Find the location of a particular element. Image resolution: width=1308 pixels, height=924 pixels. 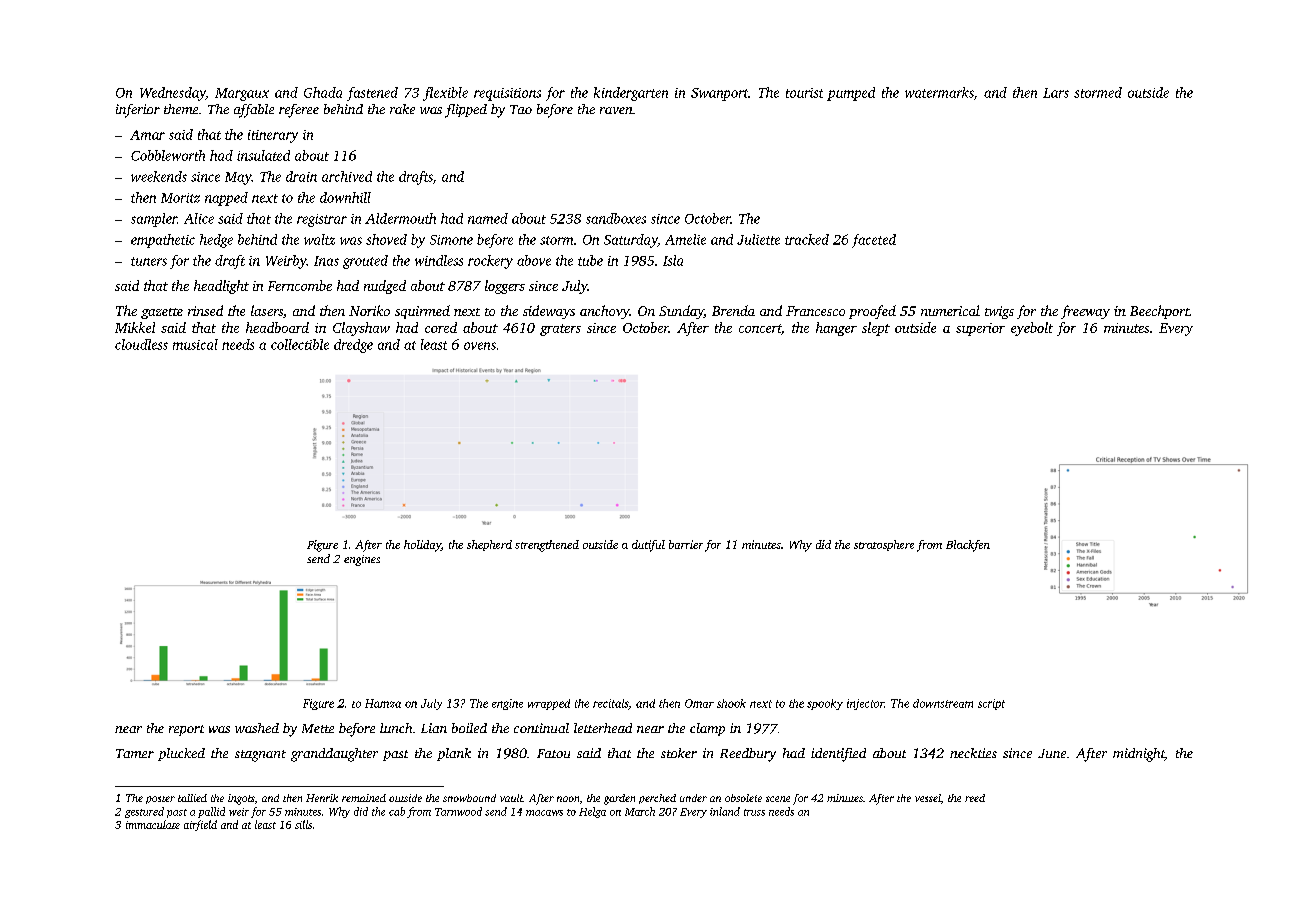

airfield is located at coordinates (200, 825).
